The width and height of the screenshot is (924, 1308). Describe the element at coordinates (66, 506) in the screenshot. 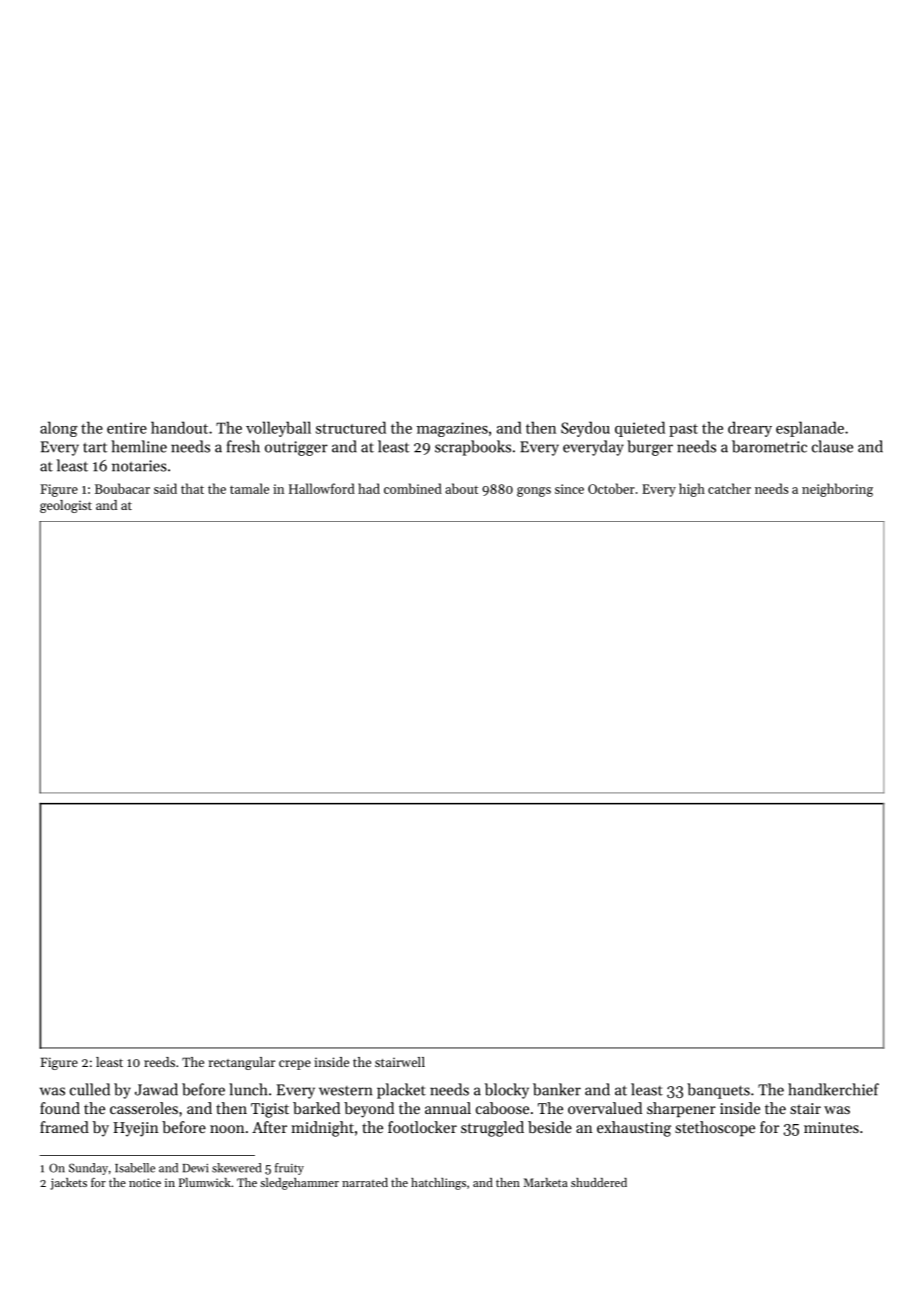

I see `geologist` at that location.
